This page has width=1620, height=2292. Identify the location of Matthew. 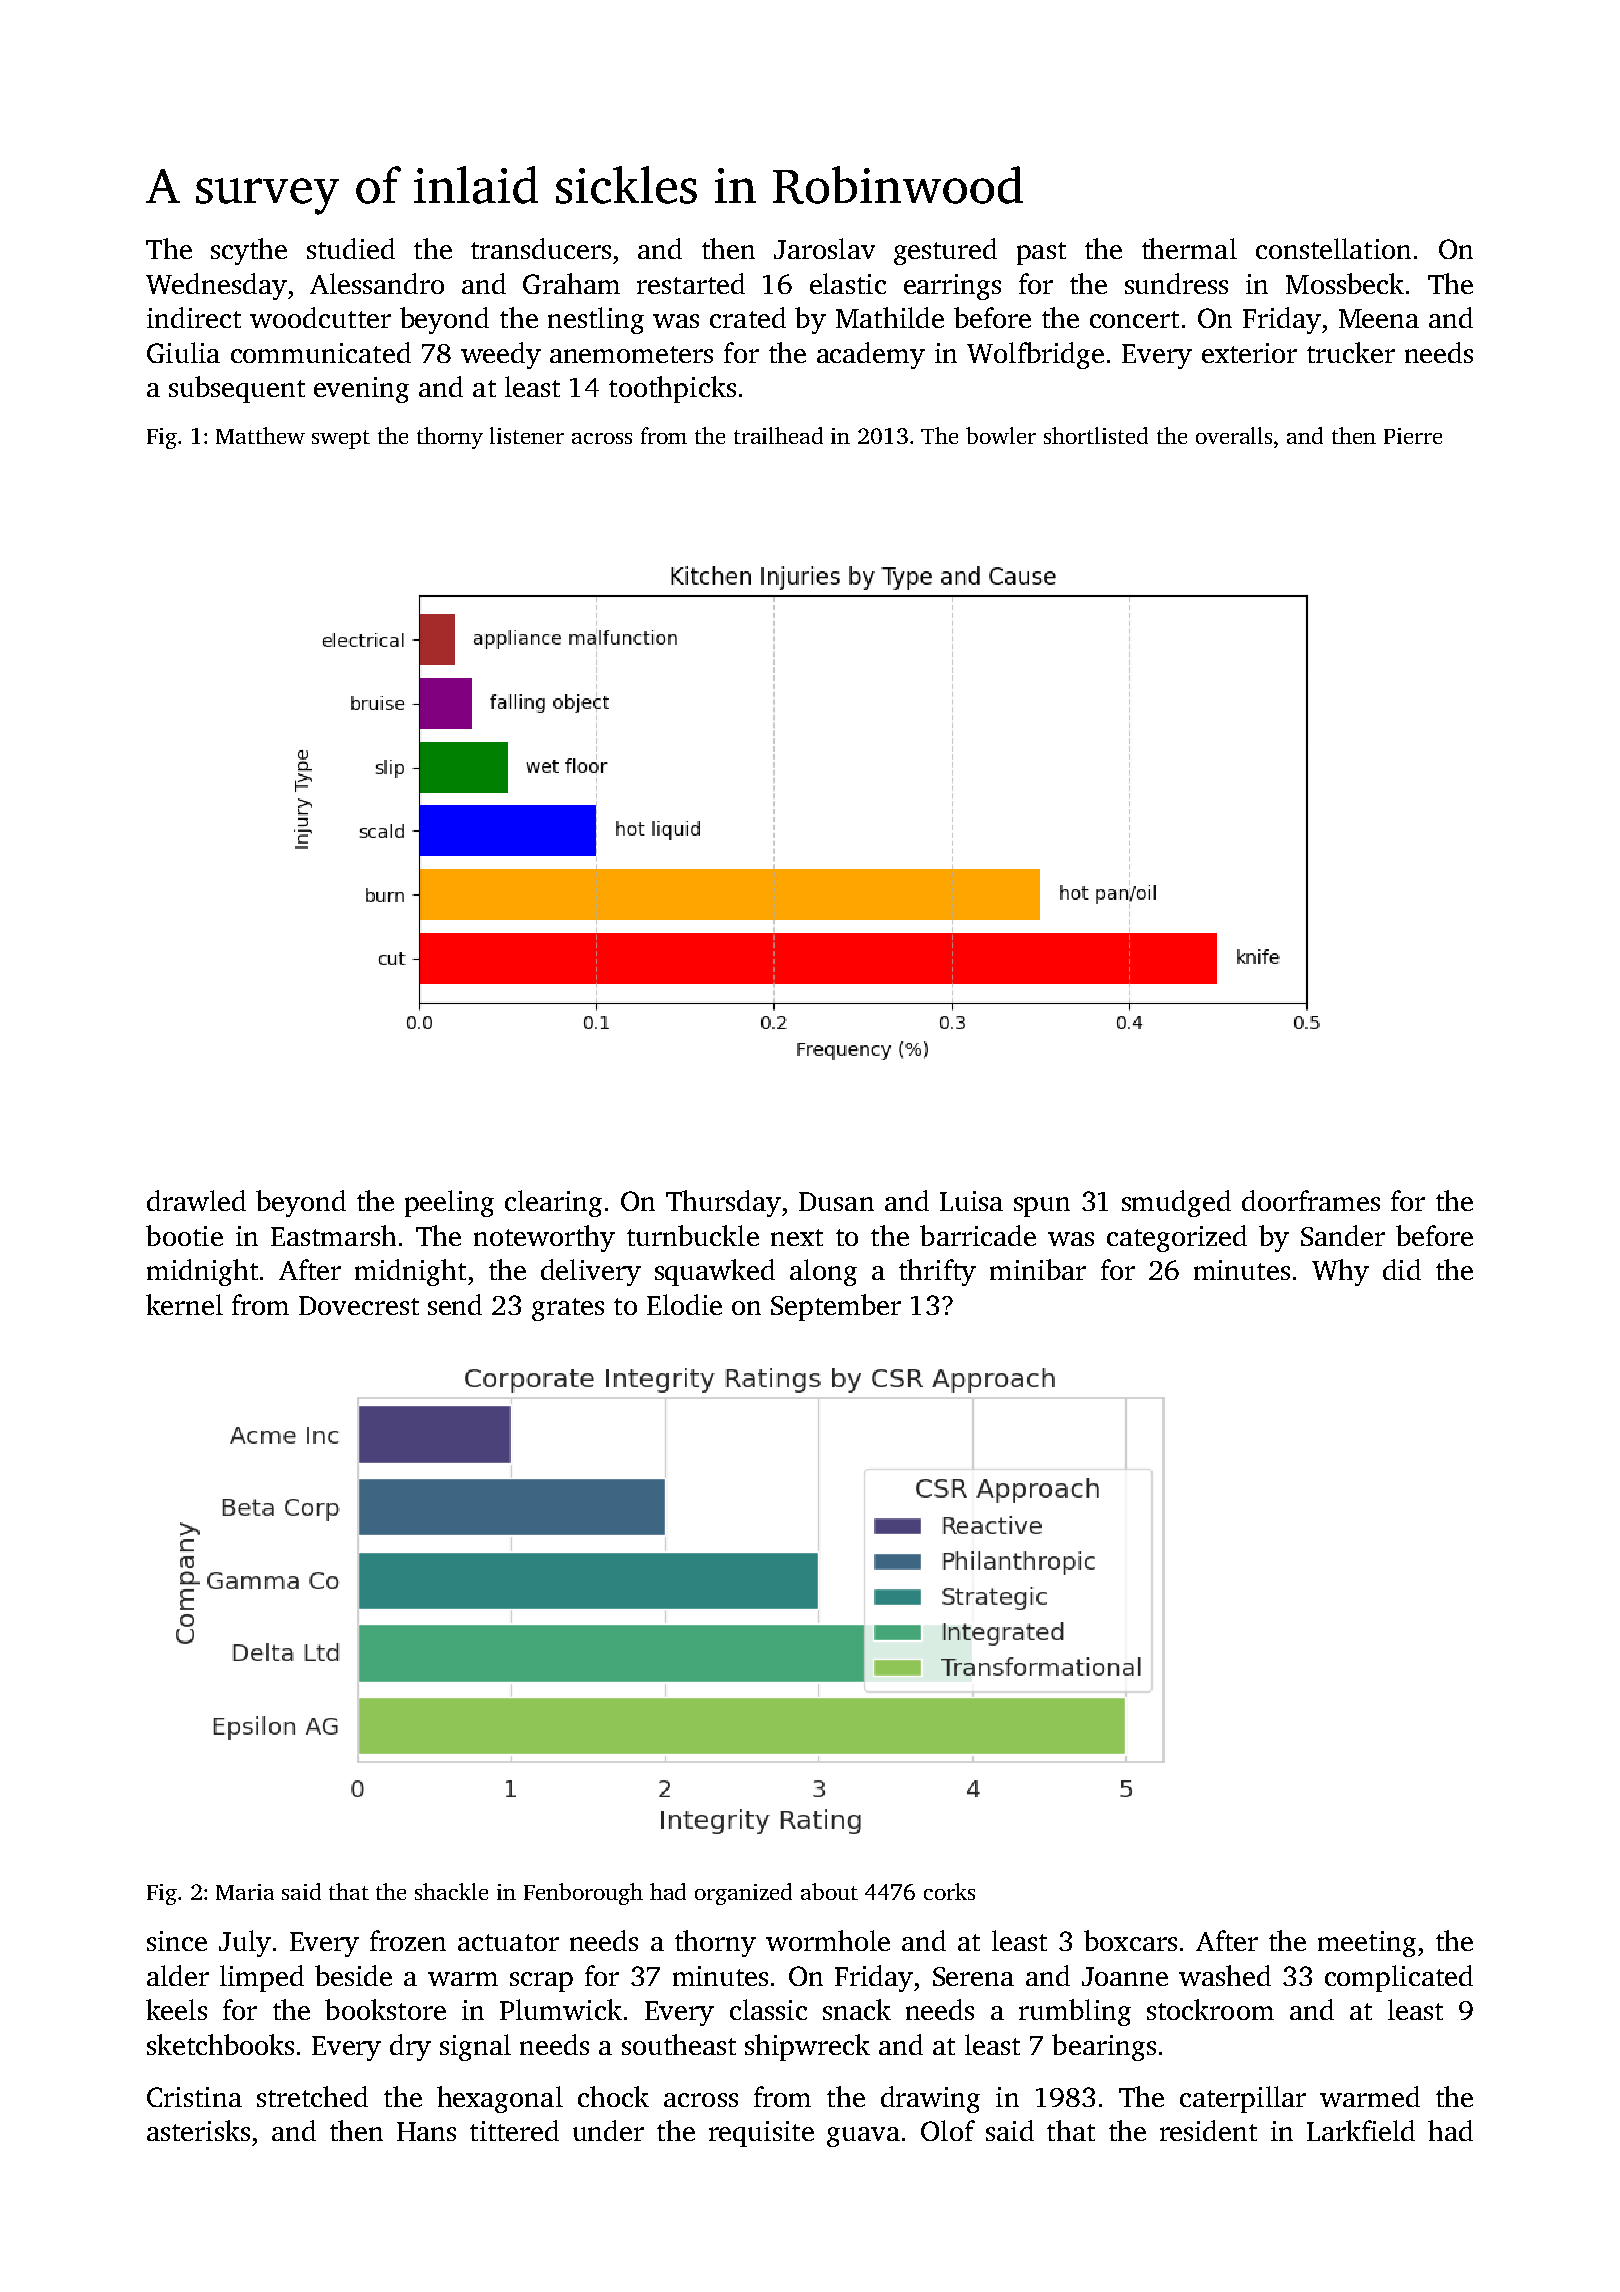
(260, 435).
